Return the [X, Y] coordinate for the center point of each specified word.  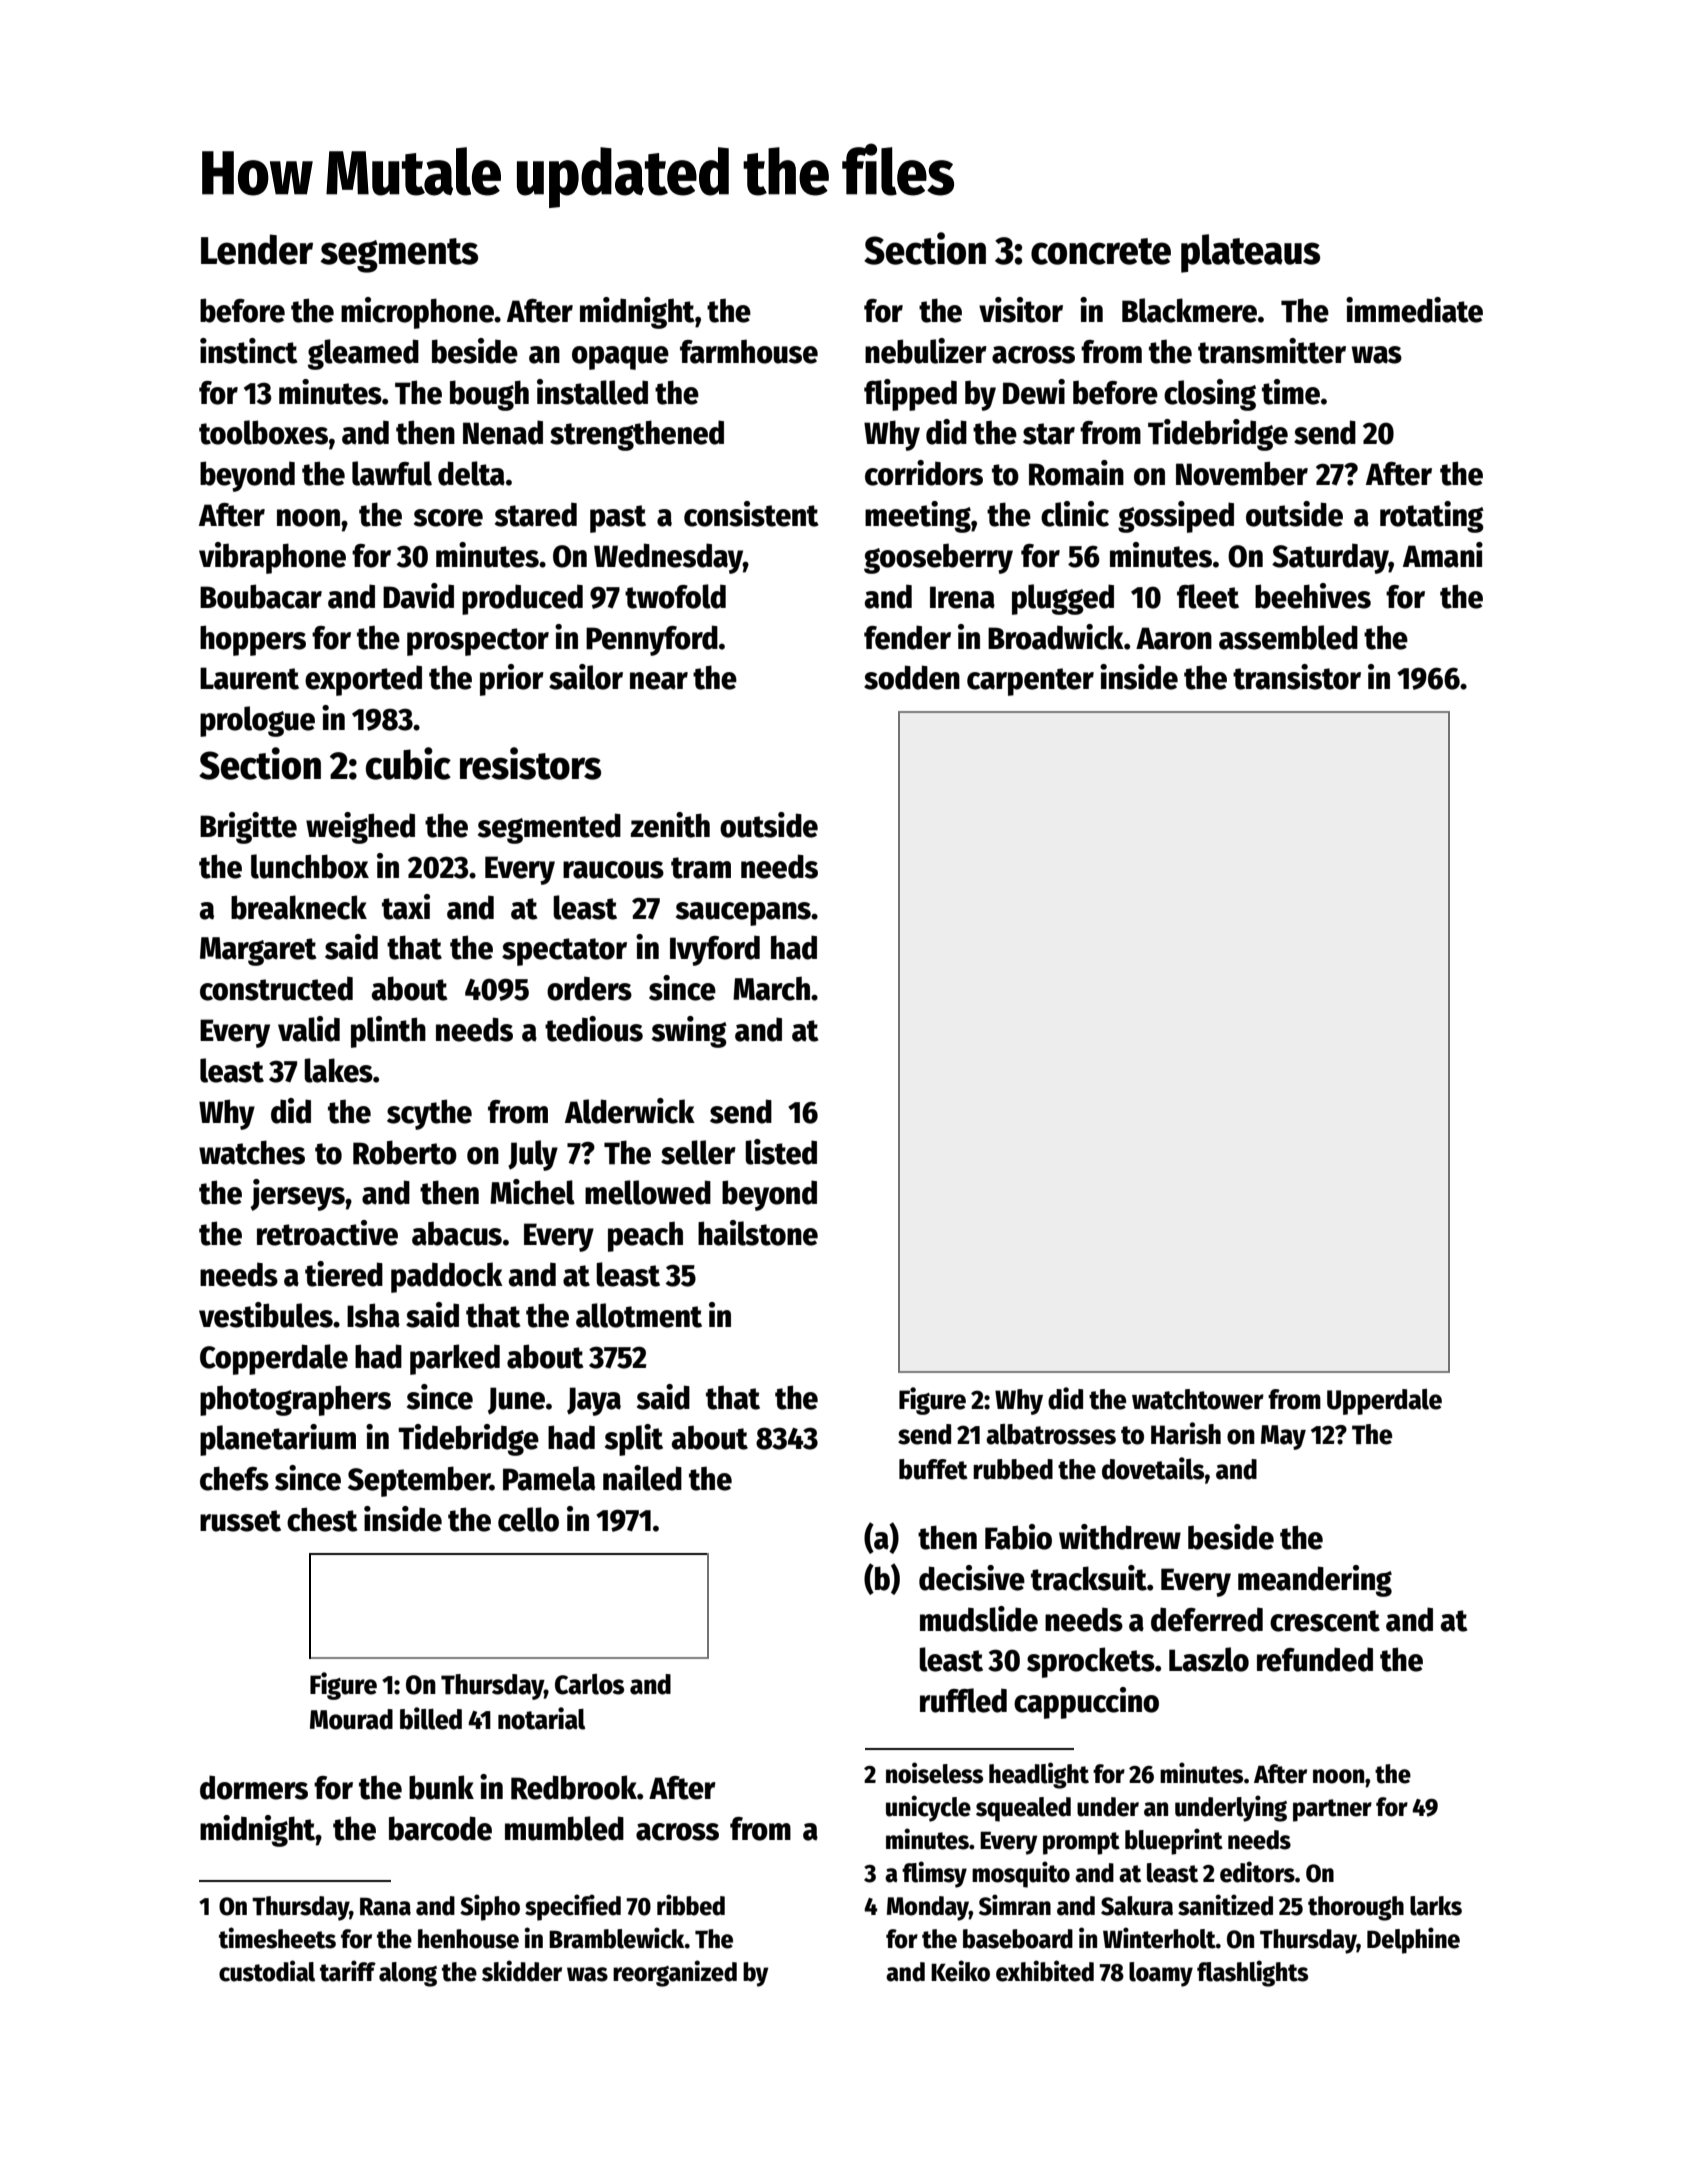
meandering [1315, 1581]
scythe [429, 1114]
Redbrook [574, 1787]
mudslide [979, 1619]
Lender [257, 249]
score [448, 518]
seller [698, 1152]
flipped [910, 395]
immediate [1414, 310]
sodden [912, 677]
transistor [1297, 677]
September [419, 1481]
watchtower [1198, 1399]
